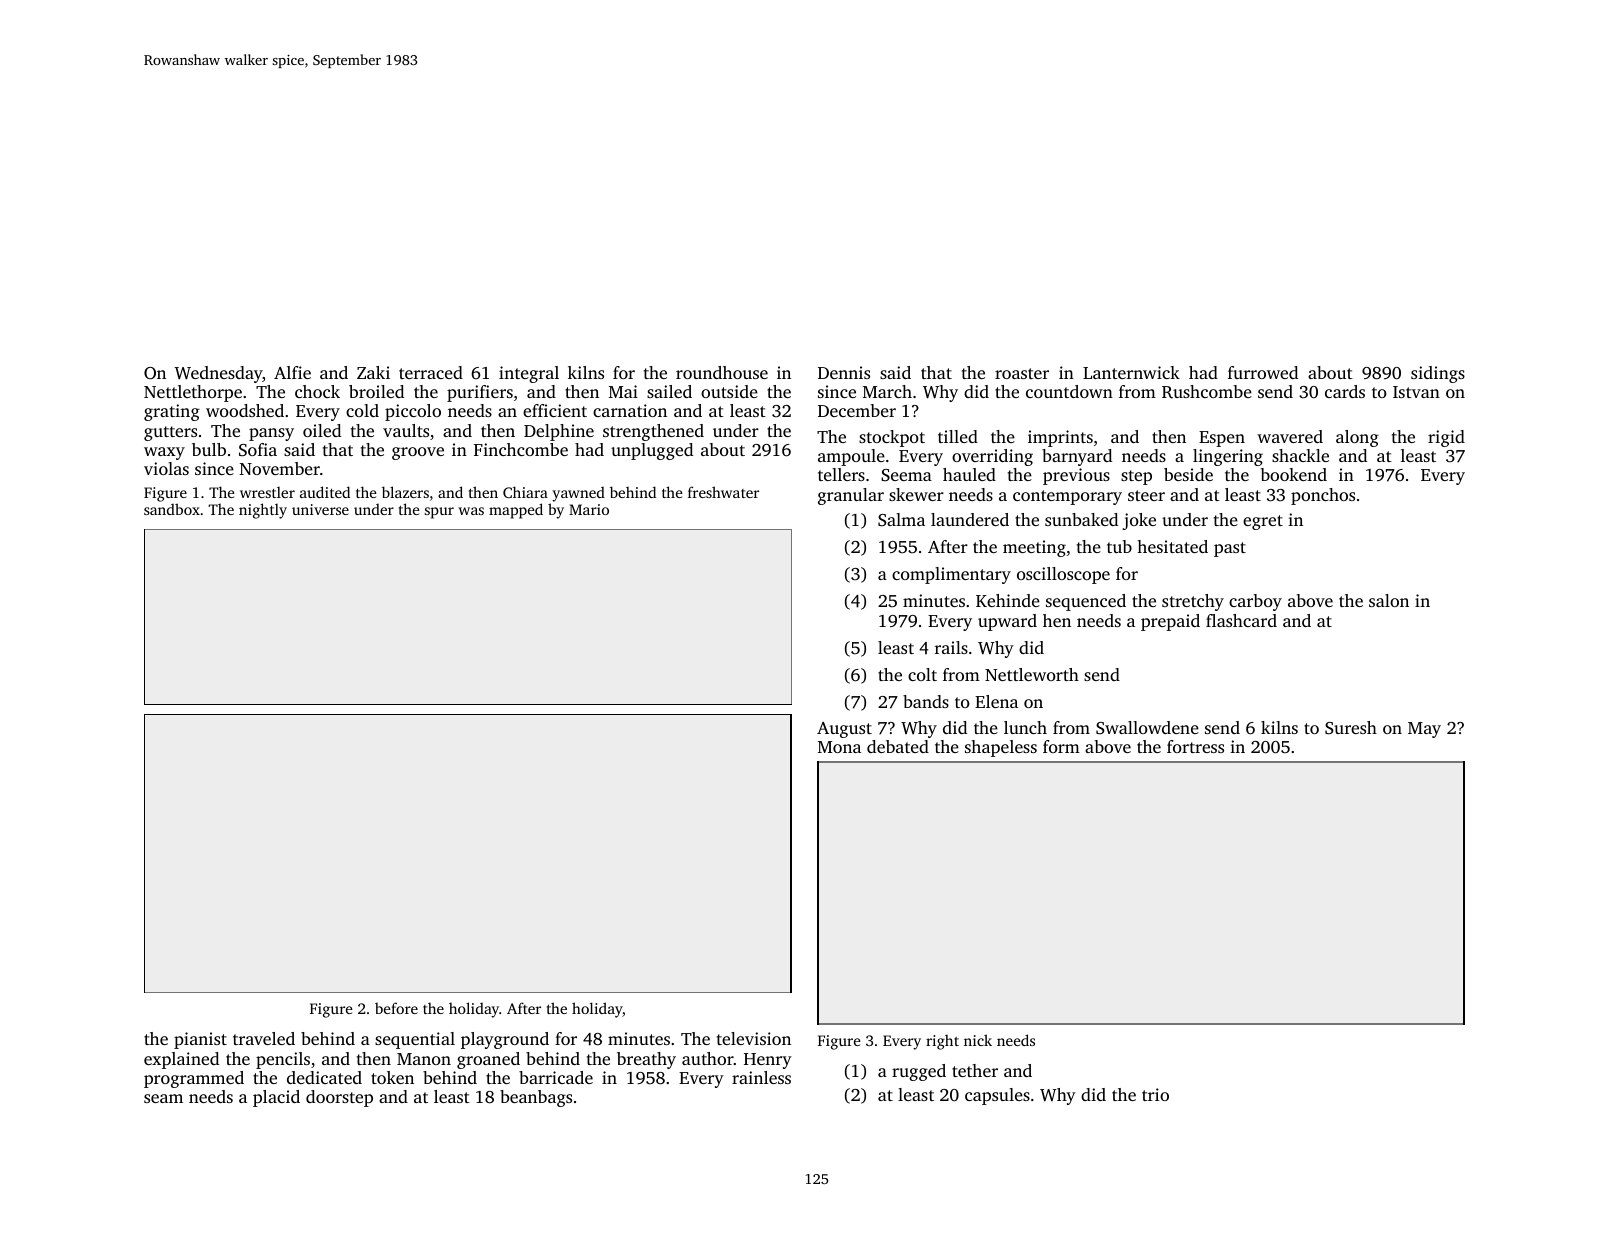 Image resolution: width=1609 pixels, height=1243 pixels. Describe the element at coordinates (844, 372) in the screenshot. I see `Dennis` at that location.
